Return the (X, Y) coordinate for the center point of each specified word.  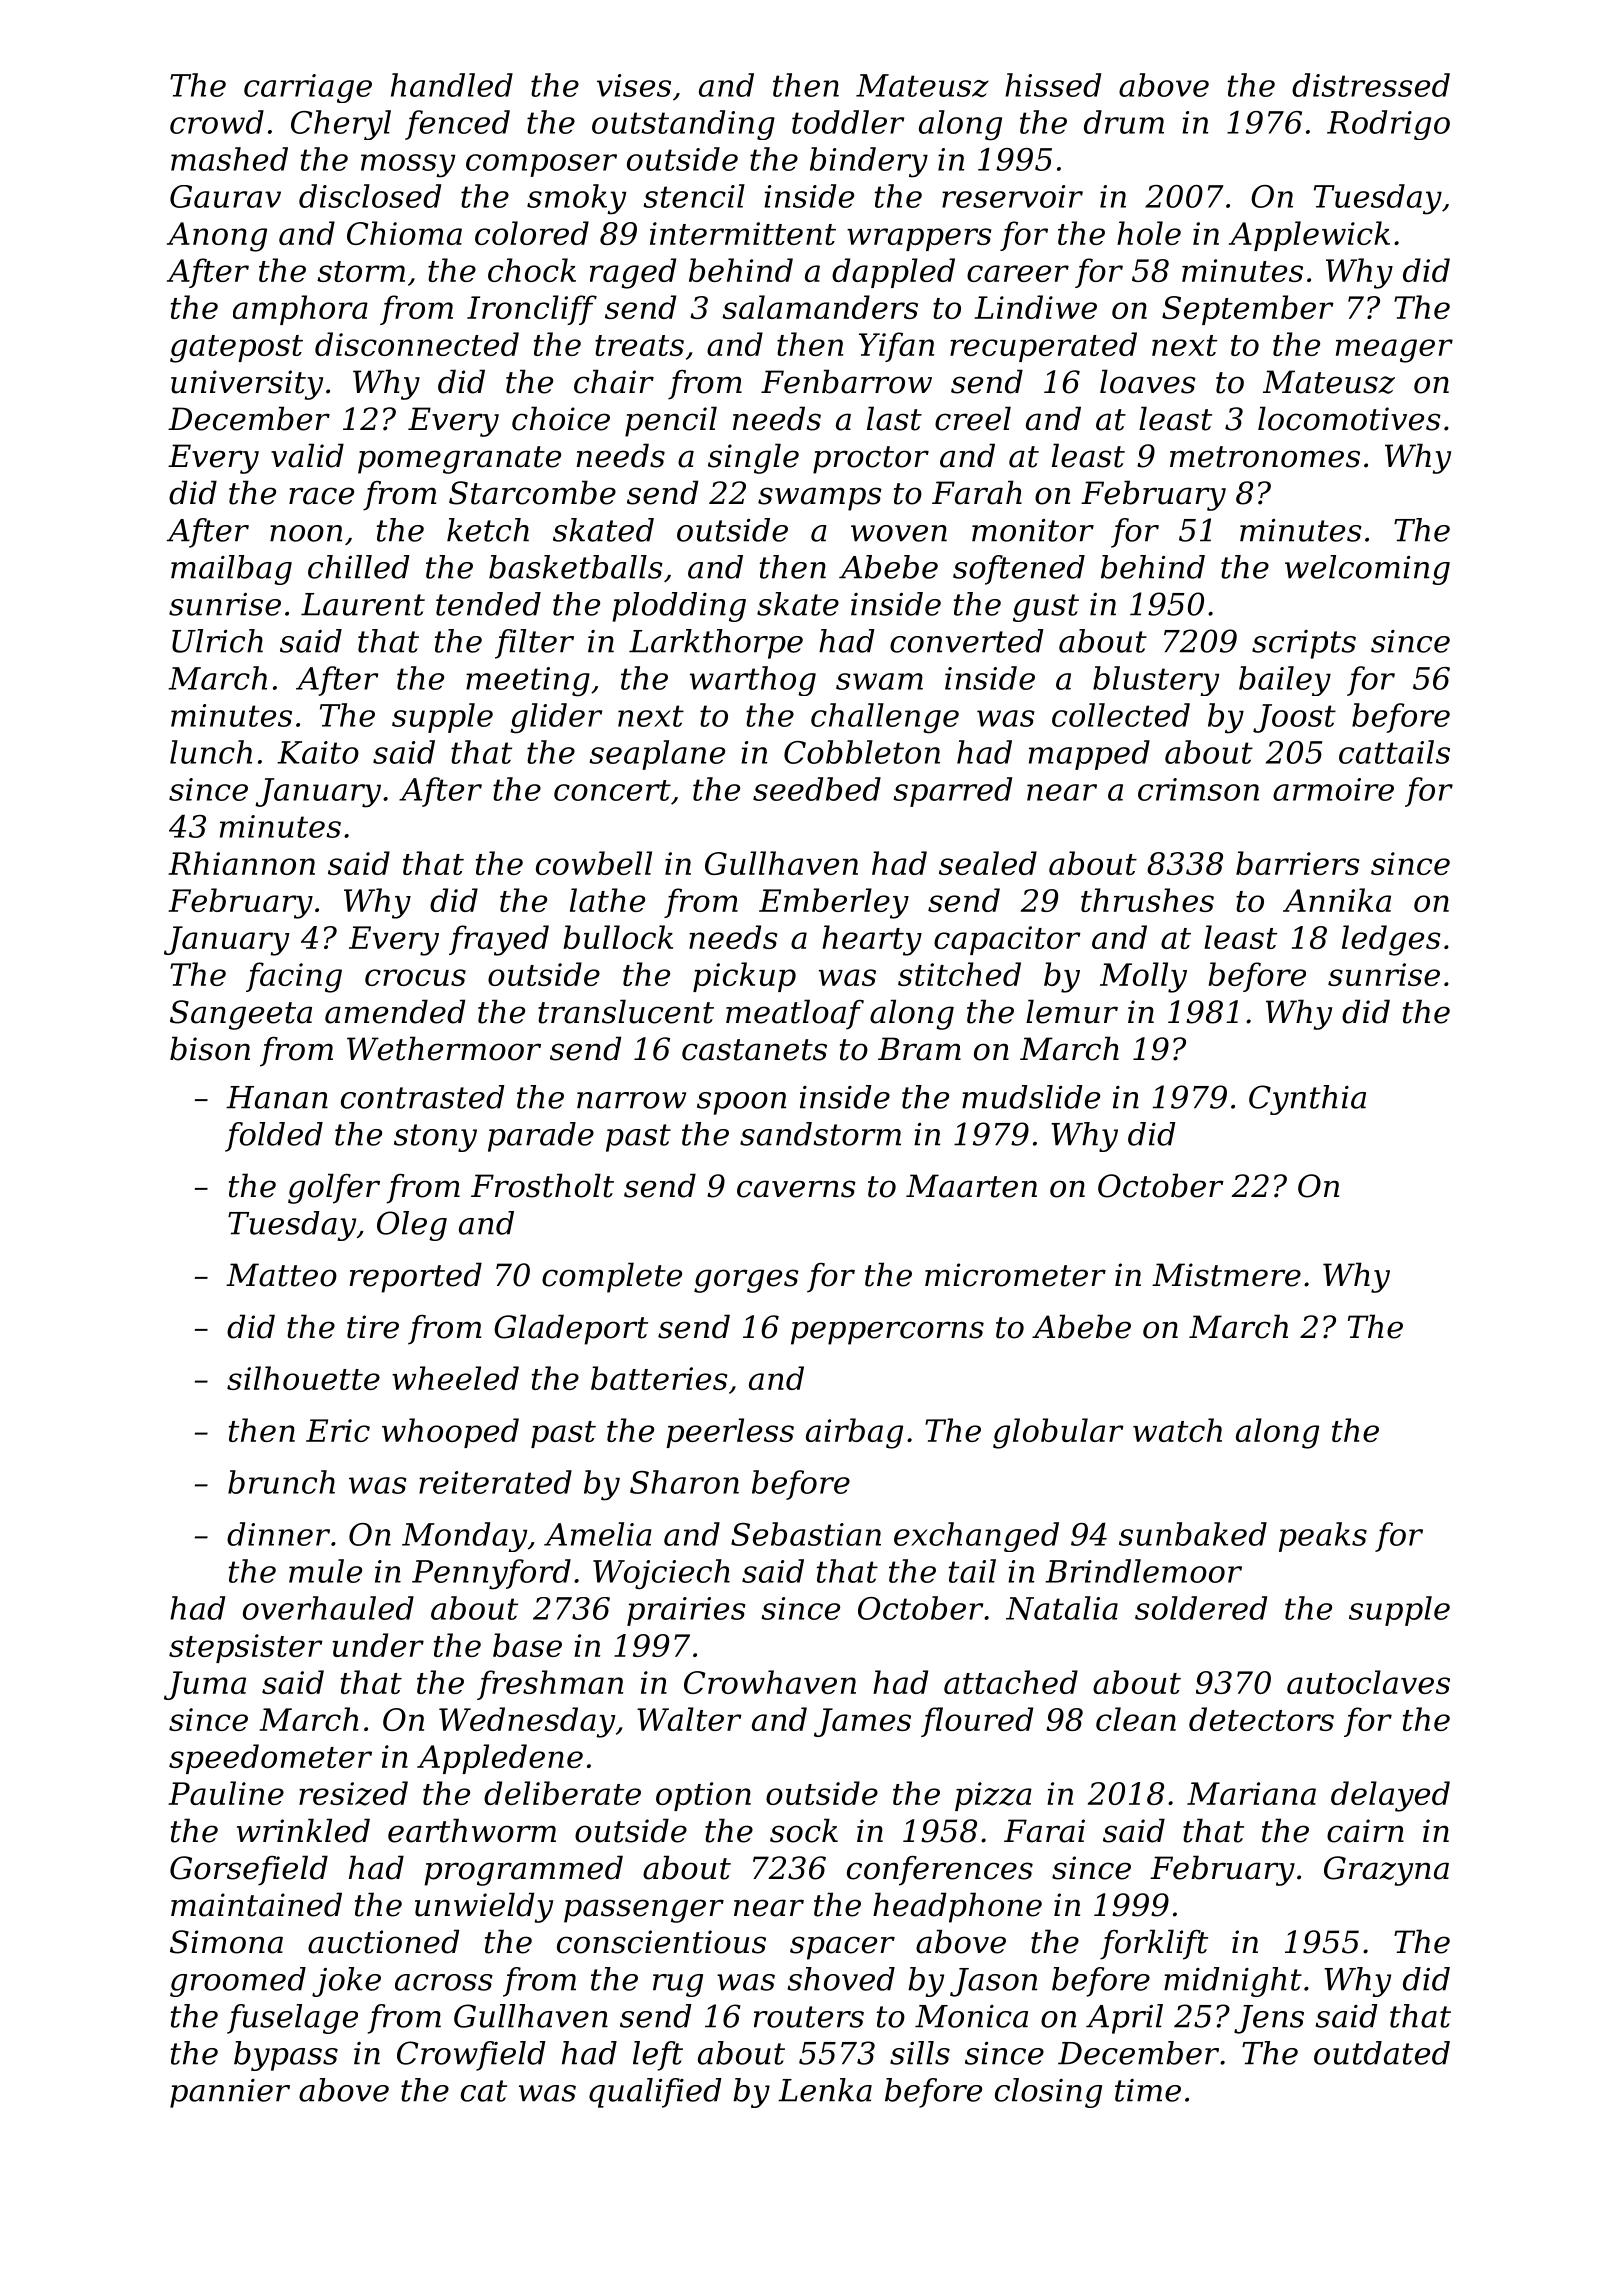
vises (634, 85)
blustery (1156, 681)
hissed (1053, 85)
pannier (230, 2093)
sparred (952, 792)
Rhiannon (241, 863)
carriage (308, 88)
